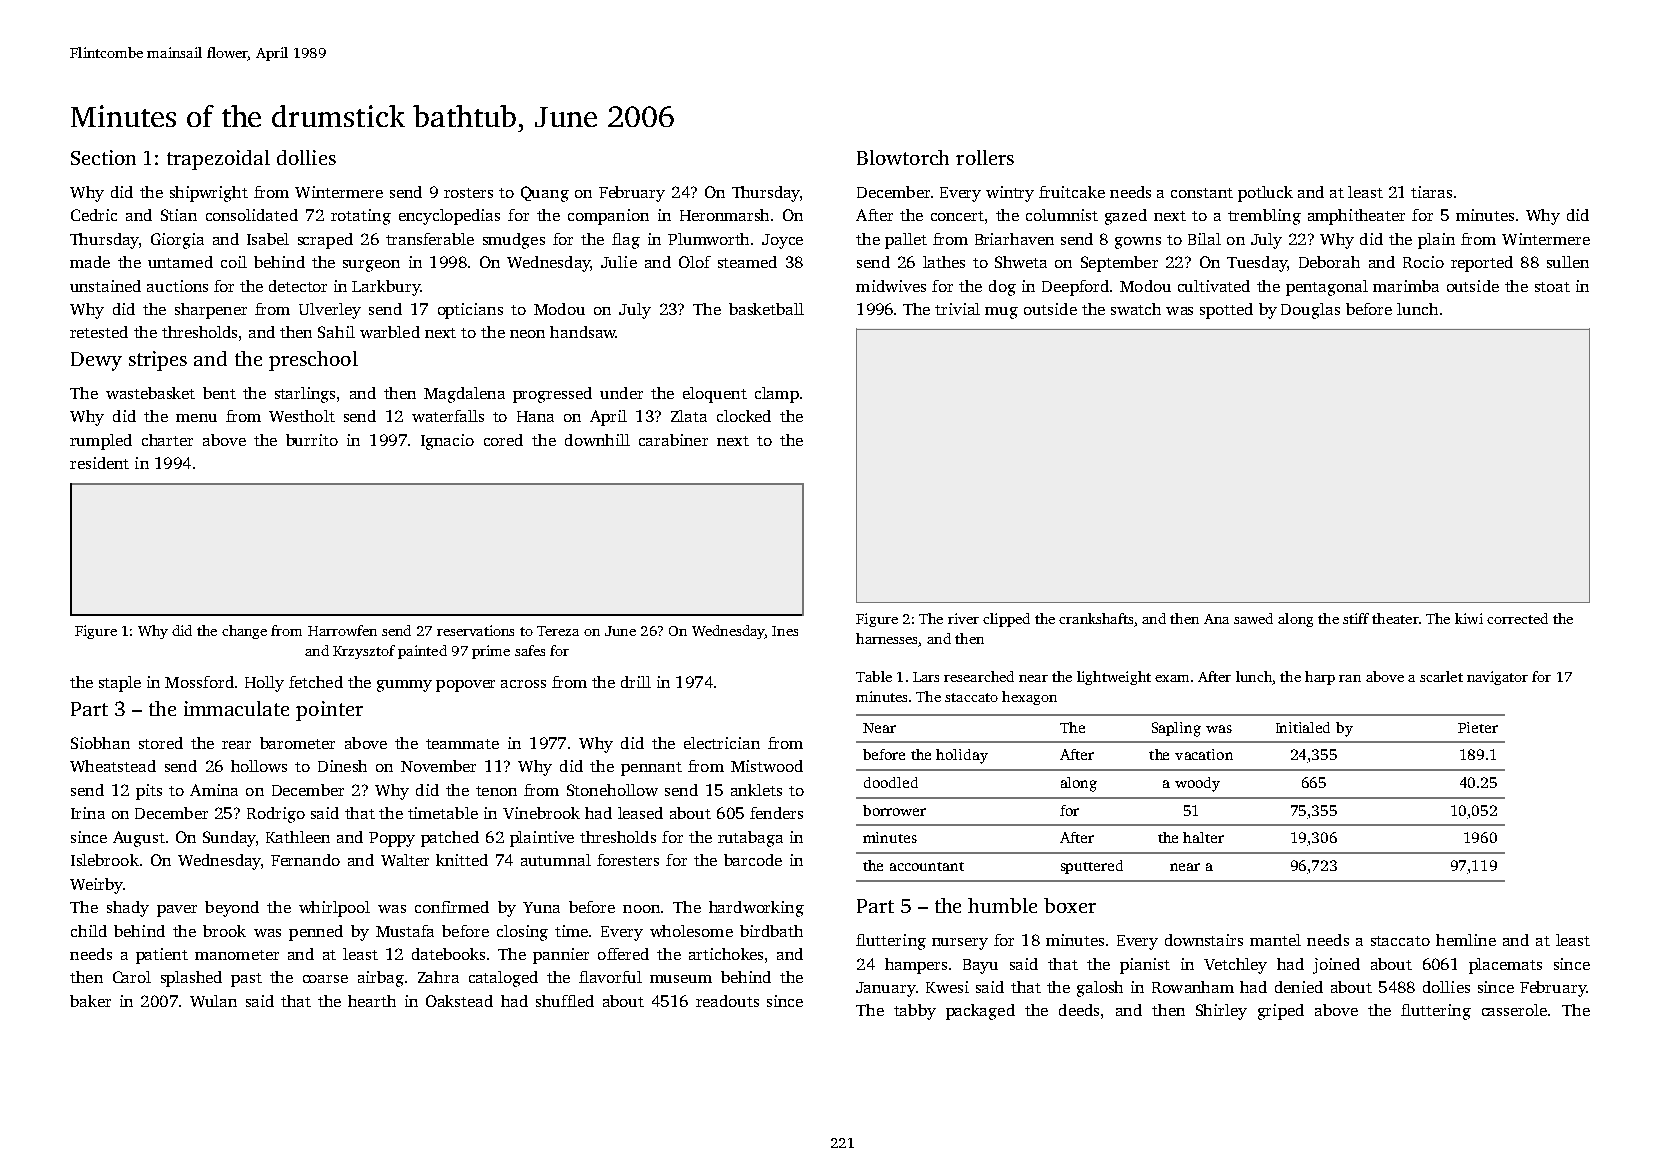 This page has width=1660, height=1174. Describe the element at coordinates (1356, 618) in the page. I see `stiff` at that location.
